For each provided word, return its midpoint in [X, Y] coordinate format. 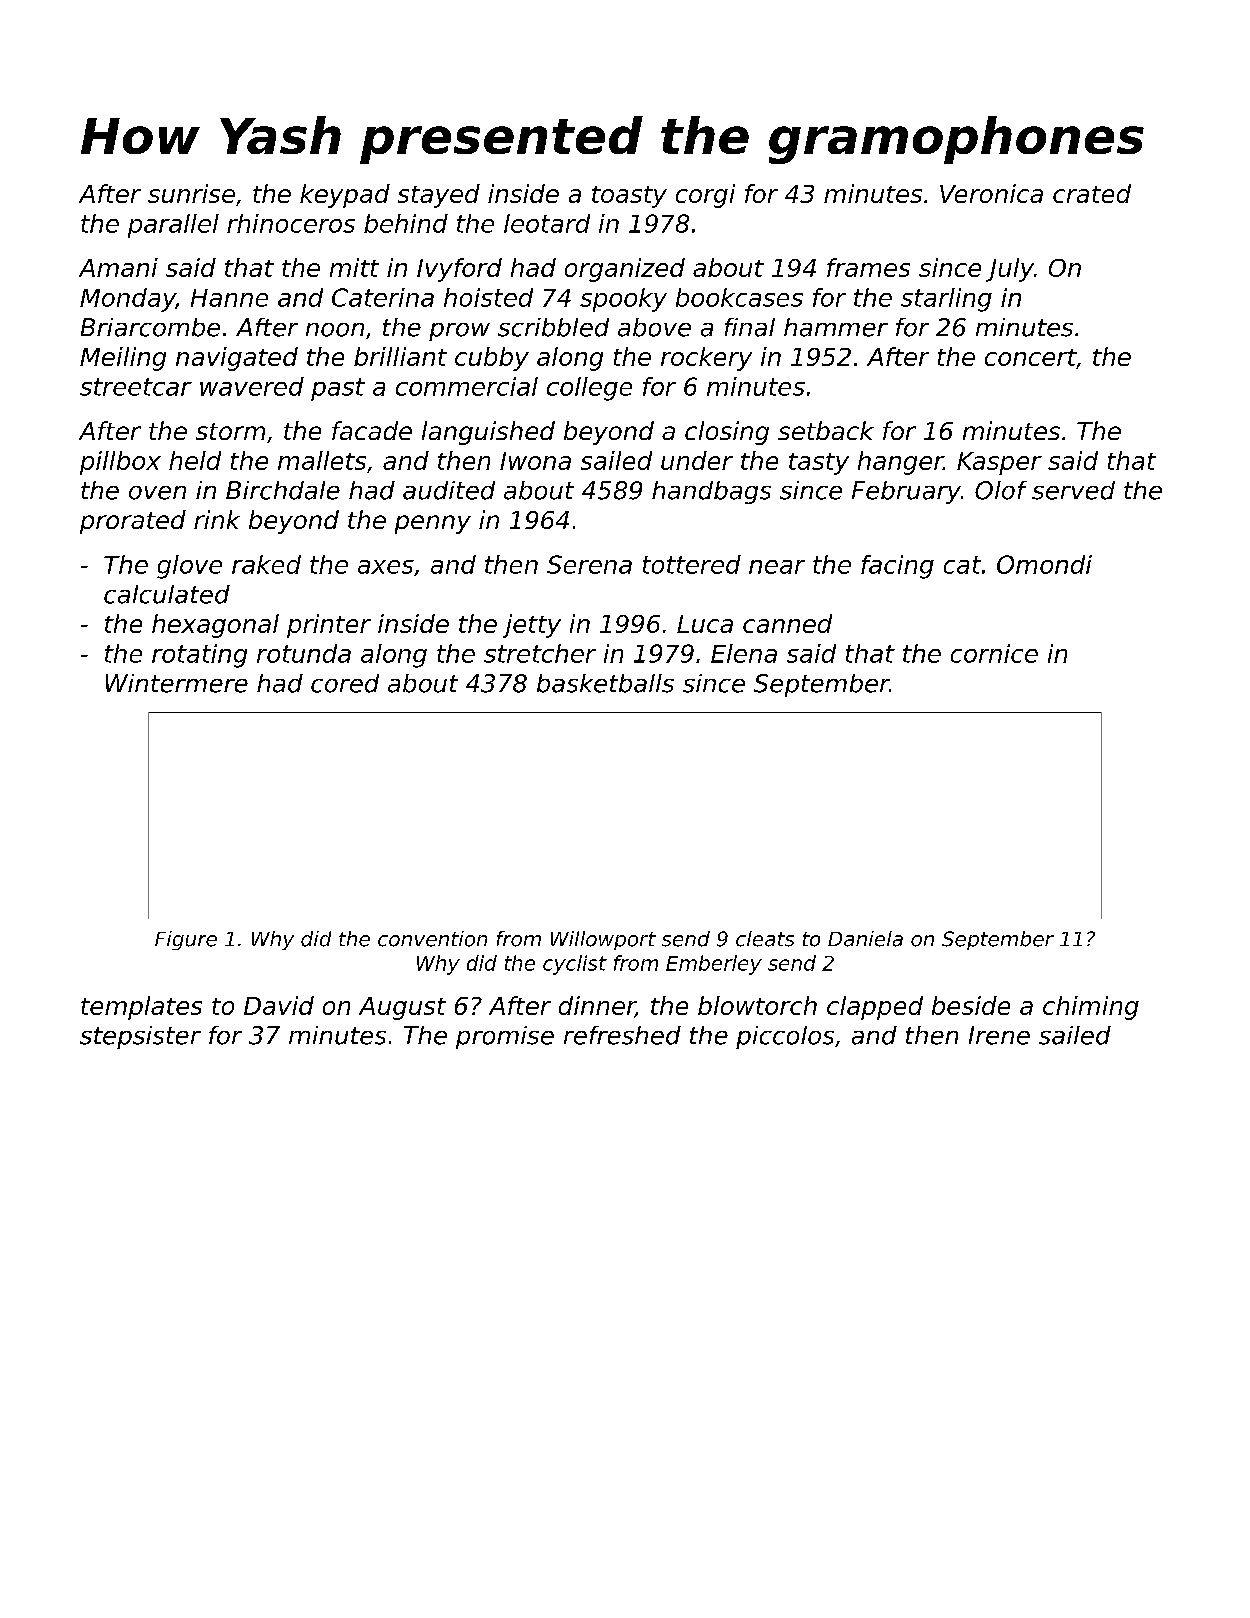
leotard [547, 223]
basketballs [605, 683]
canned [787, 623]
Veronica [991, 193]
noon [335, 330]
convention [432, 939]
